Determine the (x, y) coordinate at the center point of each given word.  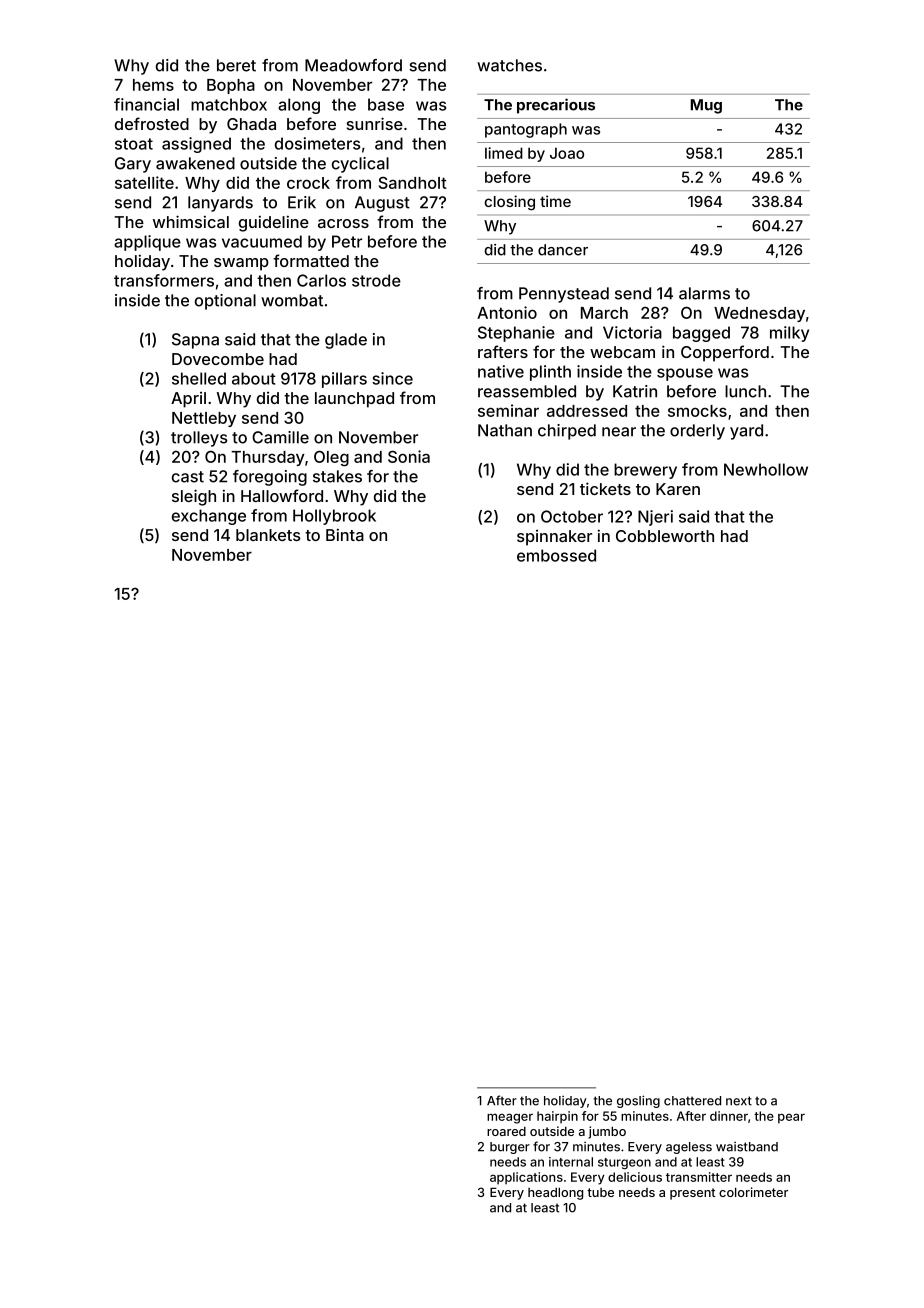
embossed (556, 555)
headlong (555, 1193)
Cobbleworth (665, 536)
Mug (706, 106)
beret (236, 65)
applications (526, 1178)
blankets (268, 535)
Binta (345, 534)
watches (509, 65)
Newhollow (766, 469)
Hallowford (282, 495)
